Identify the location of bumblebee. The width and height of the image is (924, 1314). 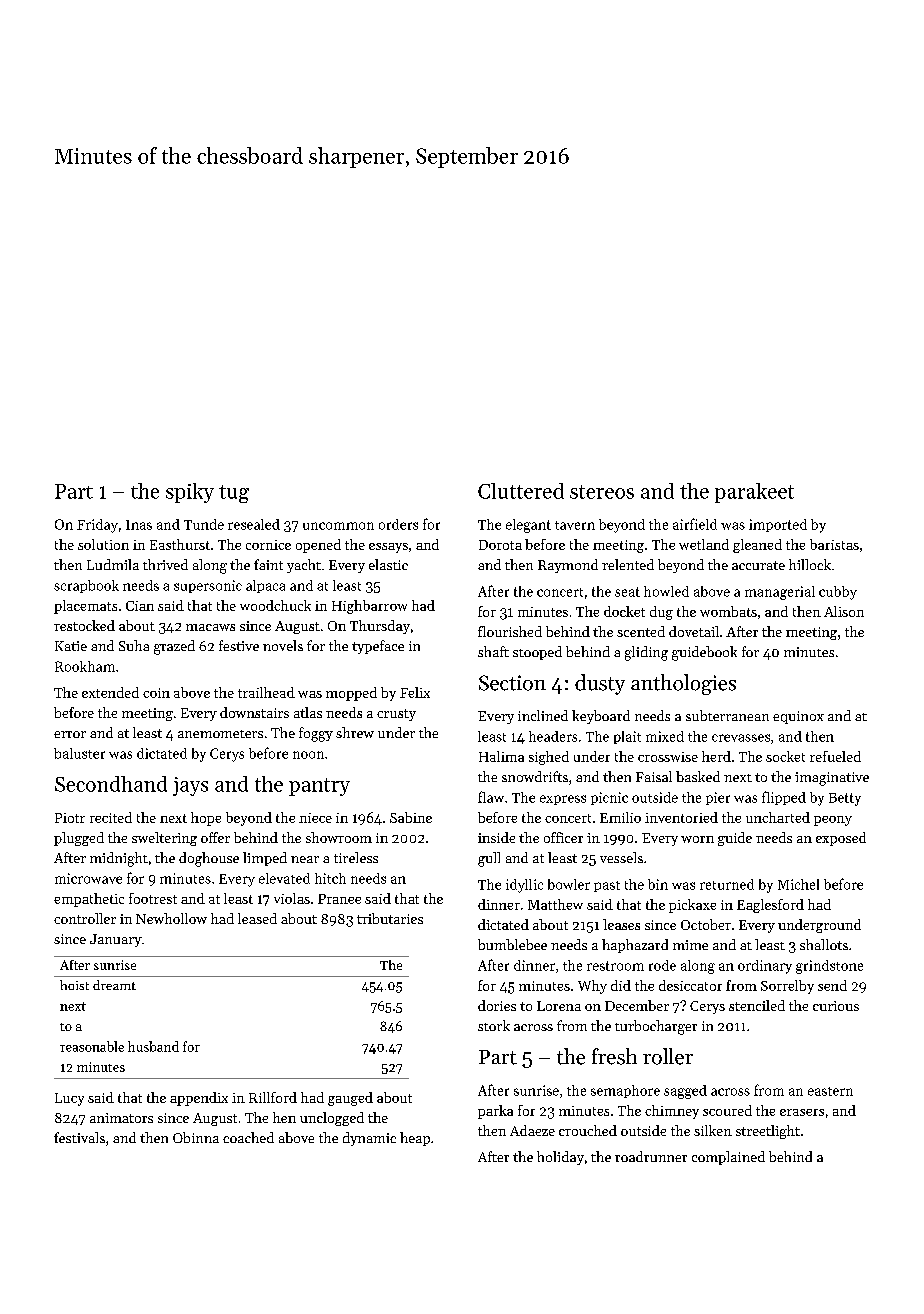
(512, 944).
